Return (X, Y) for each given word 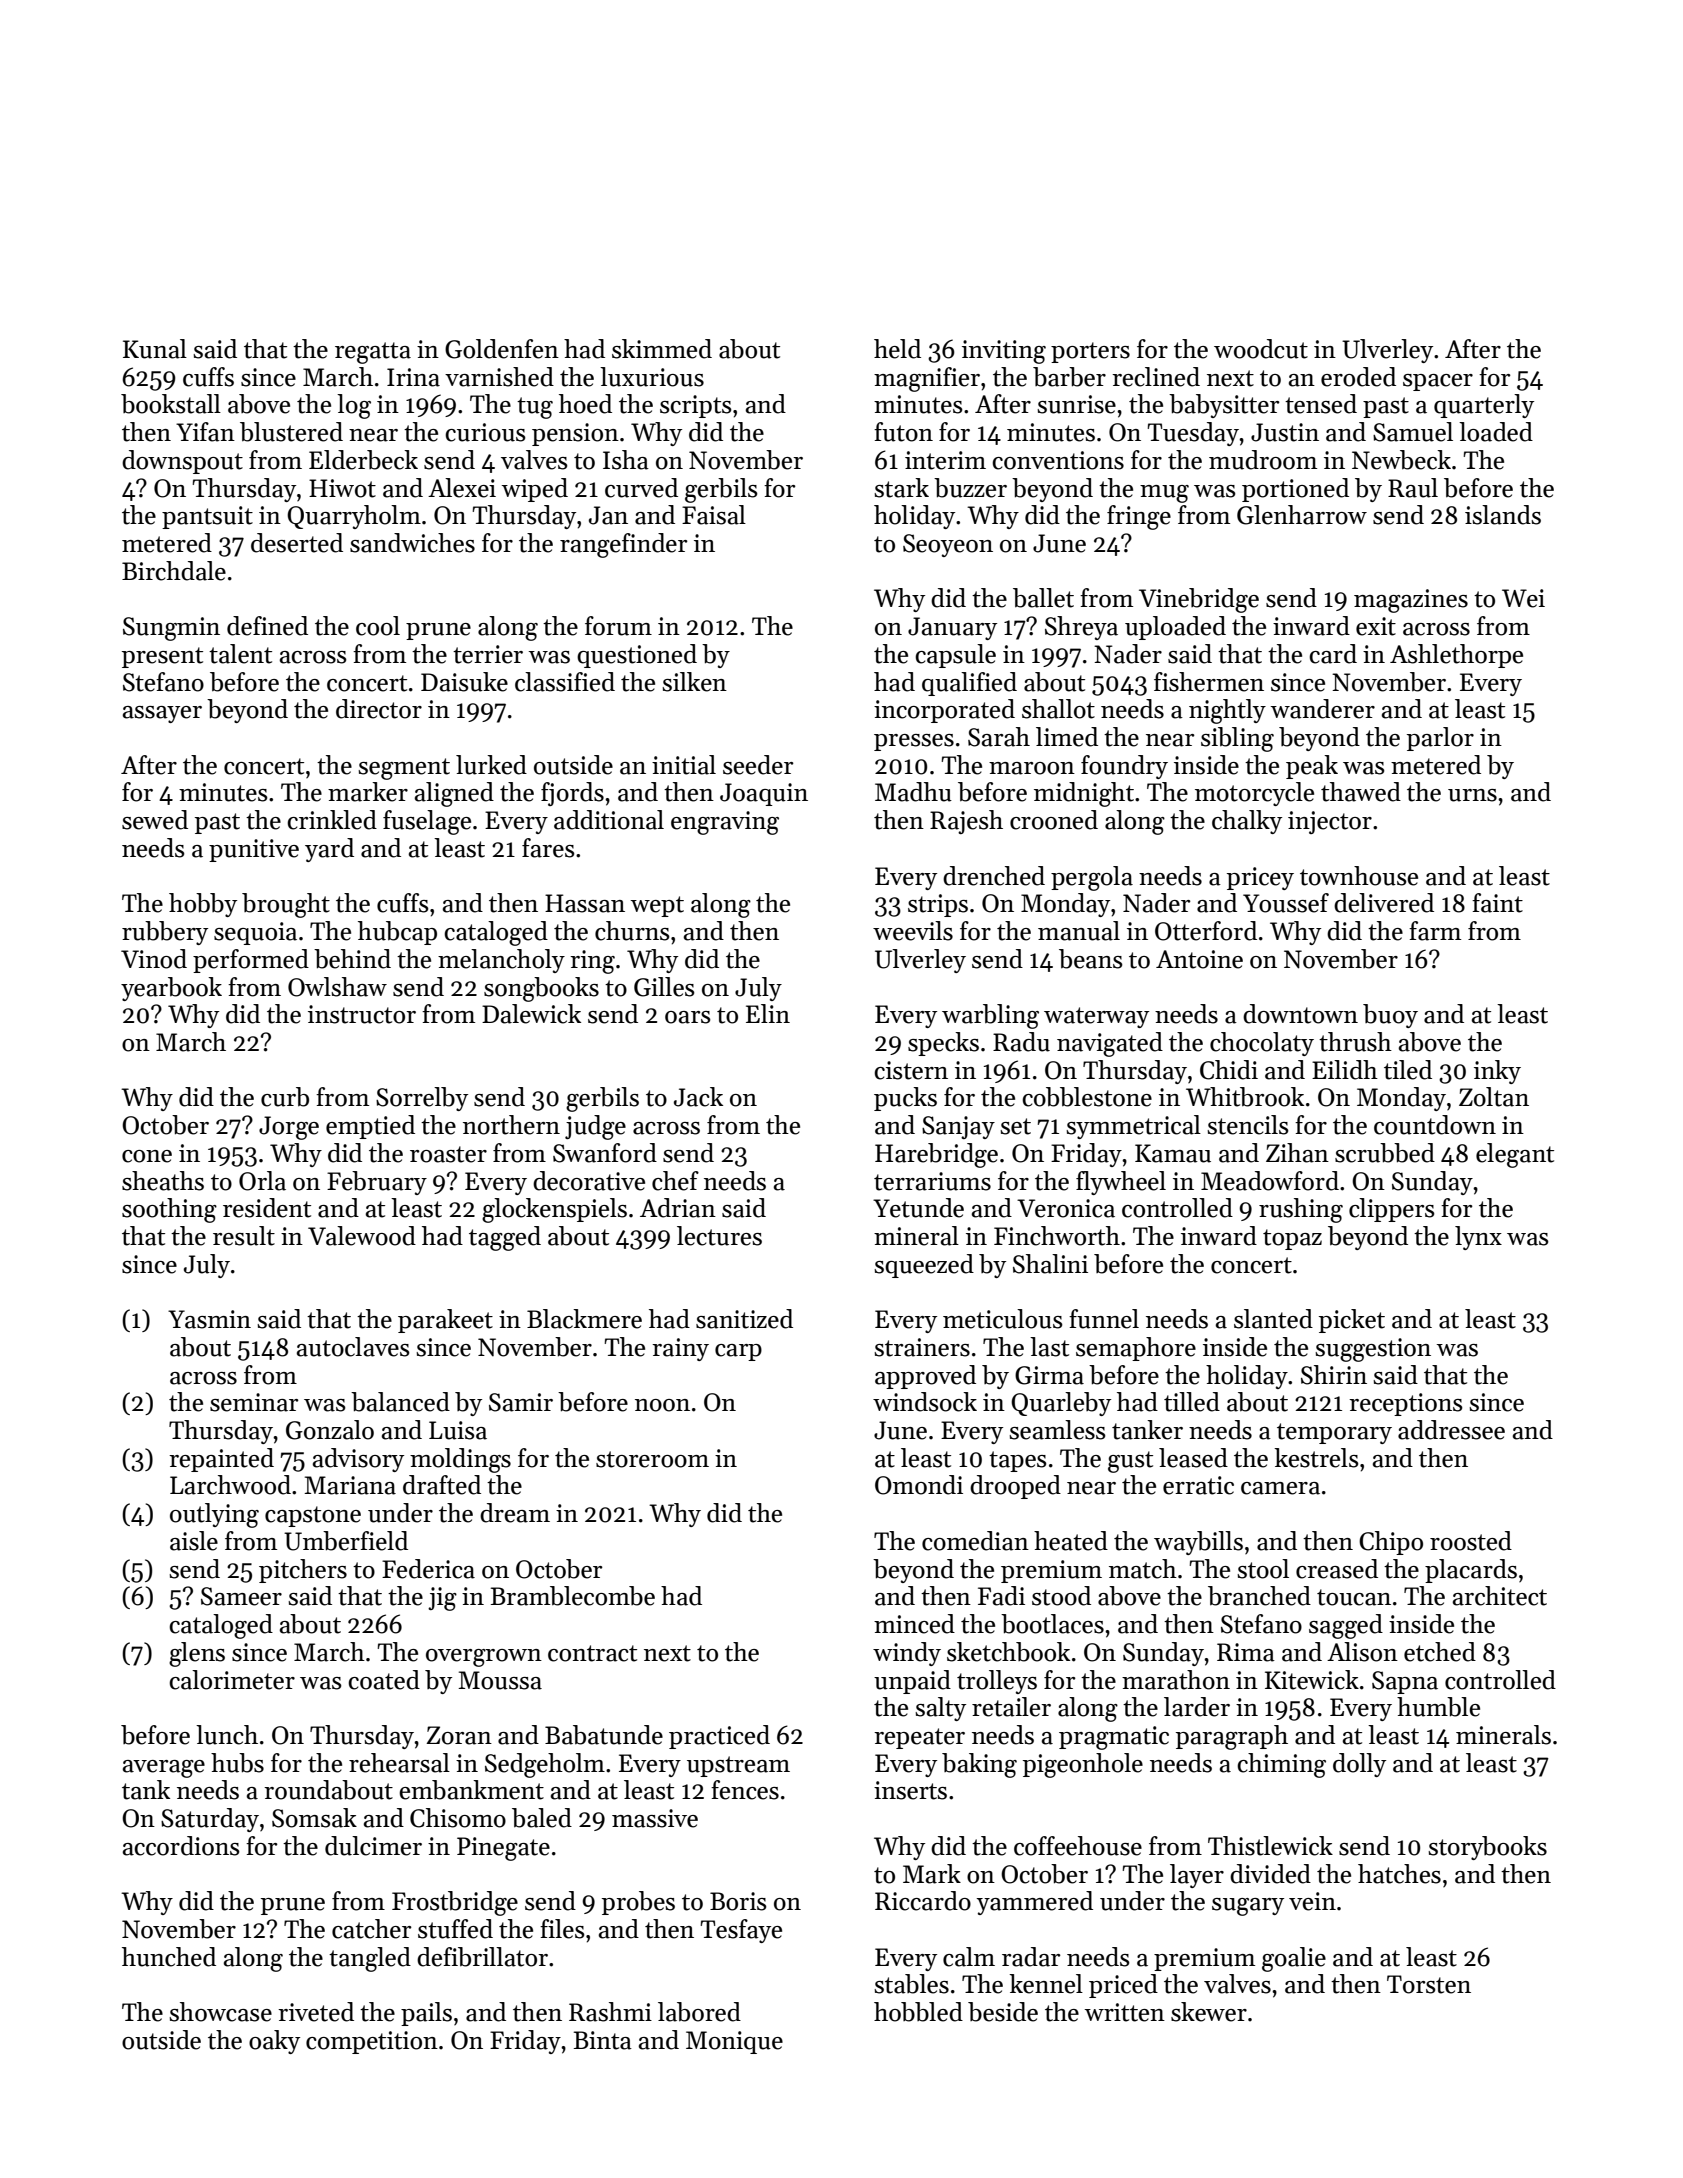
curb (285, 1097)
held (897, 349)
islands (1503, 515)
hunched (169, 1957)
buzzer (970, 488)
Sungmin (171, 629)
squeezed (924, 1266)
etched (1440, 1652)
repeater (919, 1738)
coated (384, 1680)
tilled (1192, 1402)
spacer (1438, 382)
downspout (182, 462)
